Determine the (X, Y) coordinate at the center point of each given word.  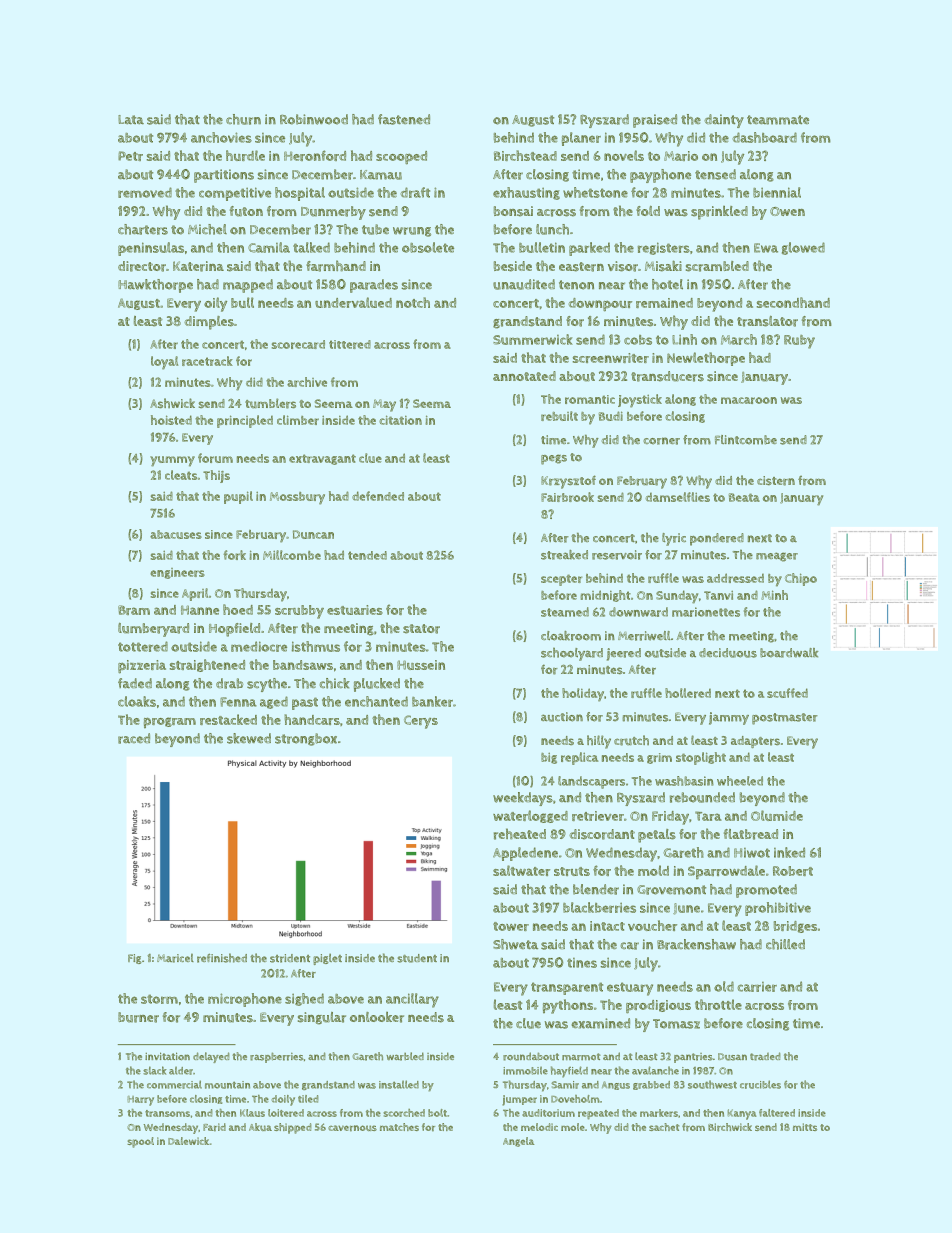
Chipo (801, 579)
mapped (248, 286)
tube (375, 229)
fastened (404, 119)
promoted (766, 891)
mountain (227, 1085)
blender (596, 889)
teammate (778, 120)
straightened (207, 665)
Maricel (175, 958)
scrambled (717, 266)
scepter (561, 580)
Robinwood (314, 119)
